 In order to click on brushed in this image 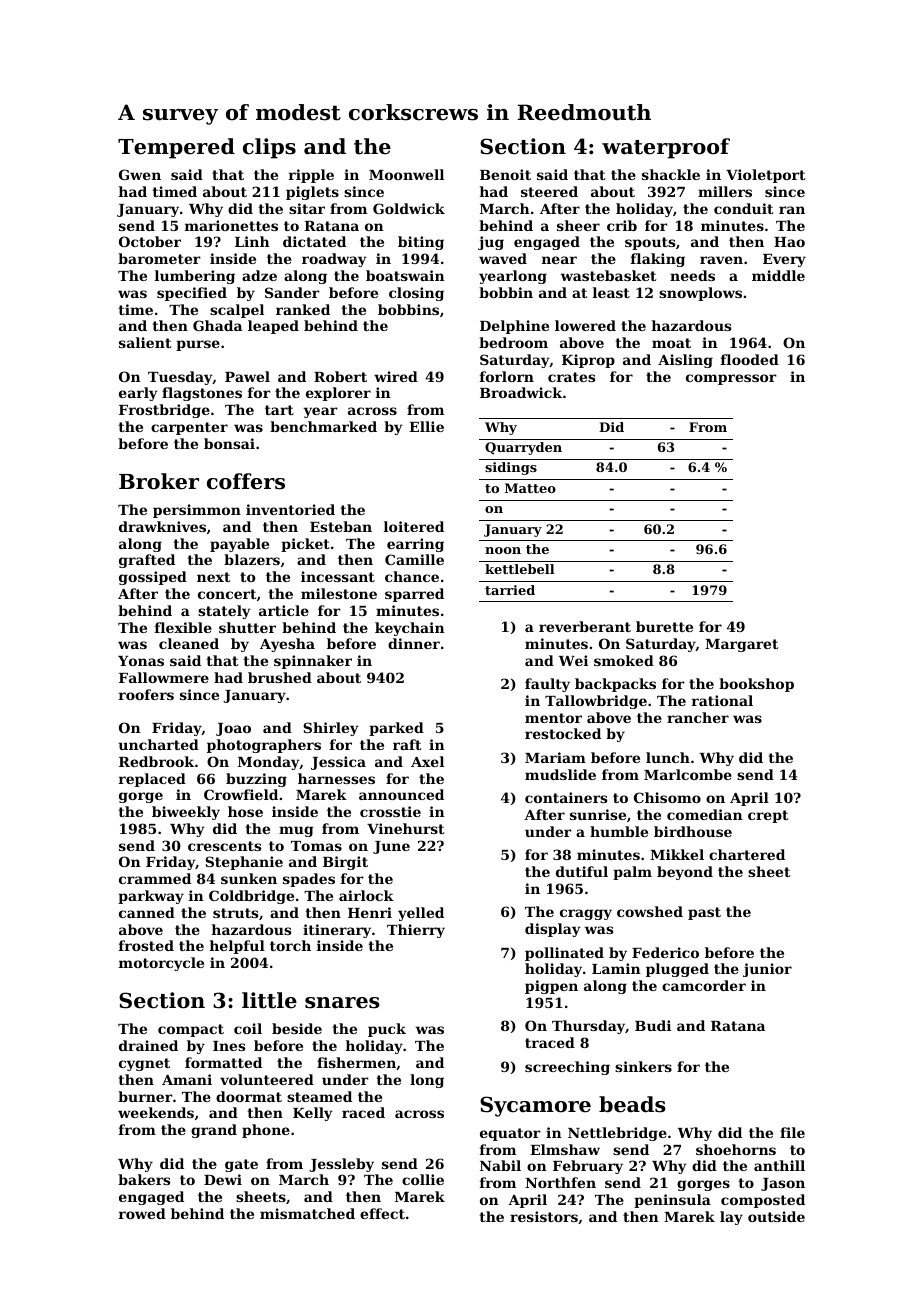, I will do `click(280, 677)`.
